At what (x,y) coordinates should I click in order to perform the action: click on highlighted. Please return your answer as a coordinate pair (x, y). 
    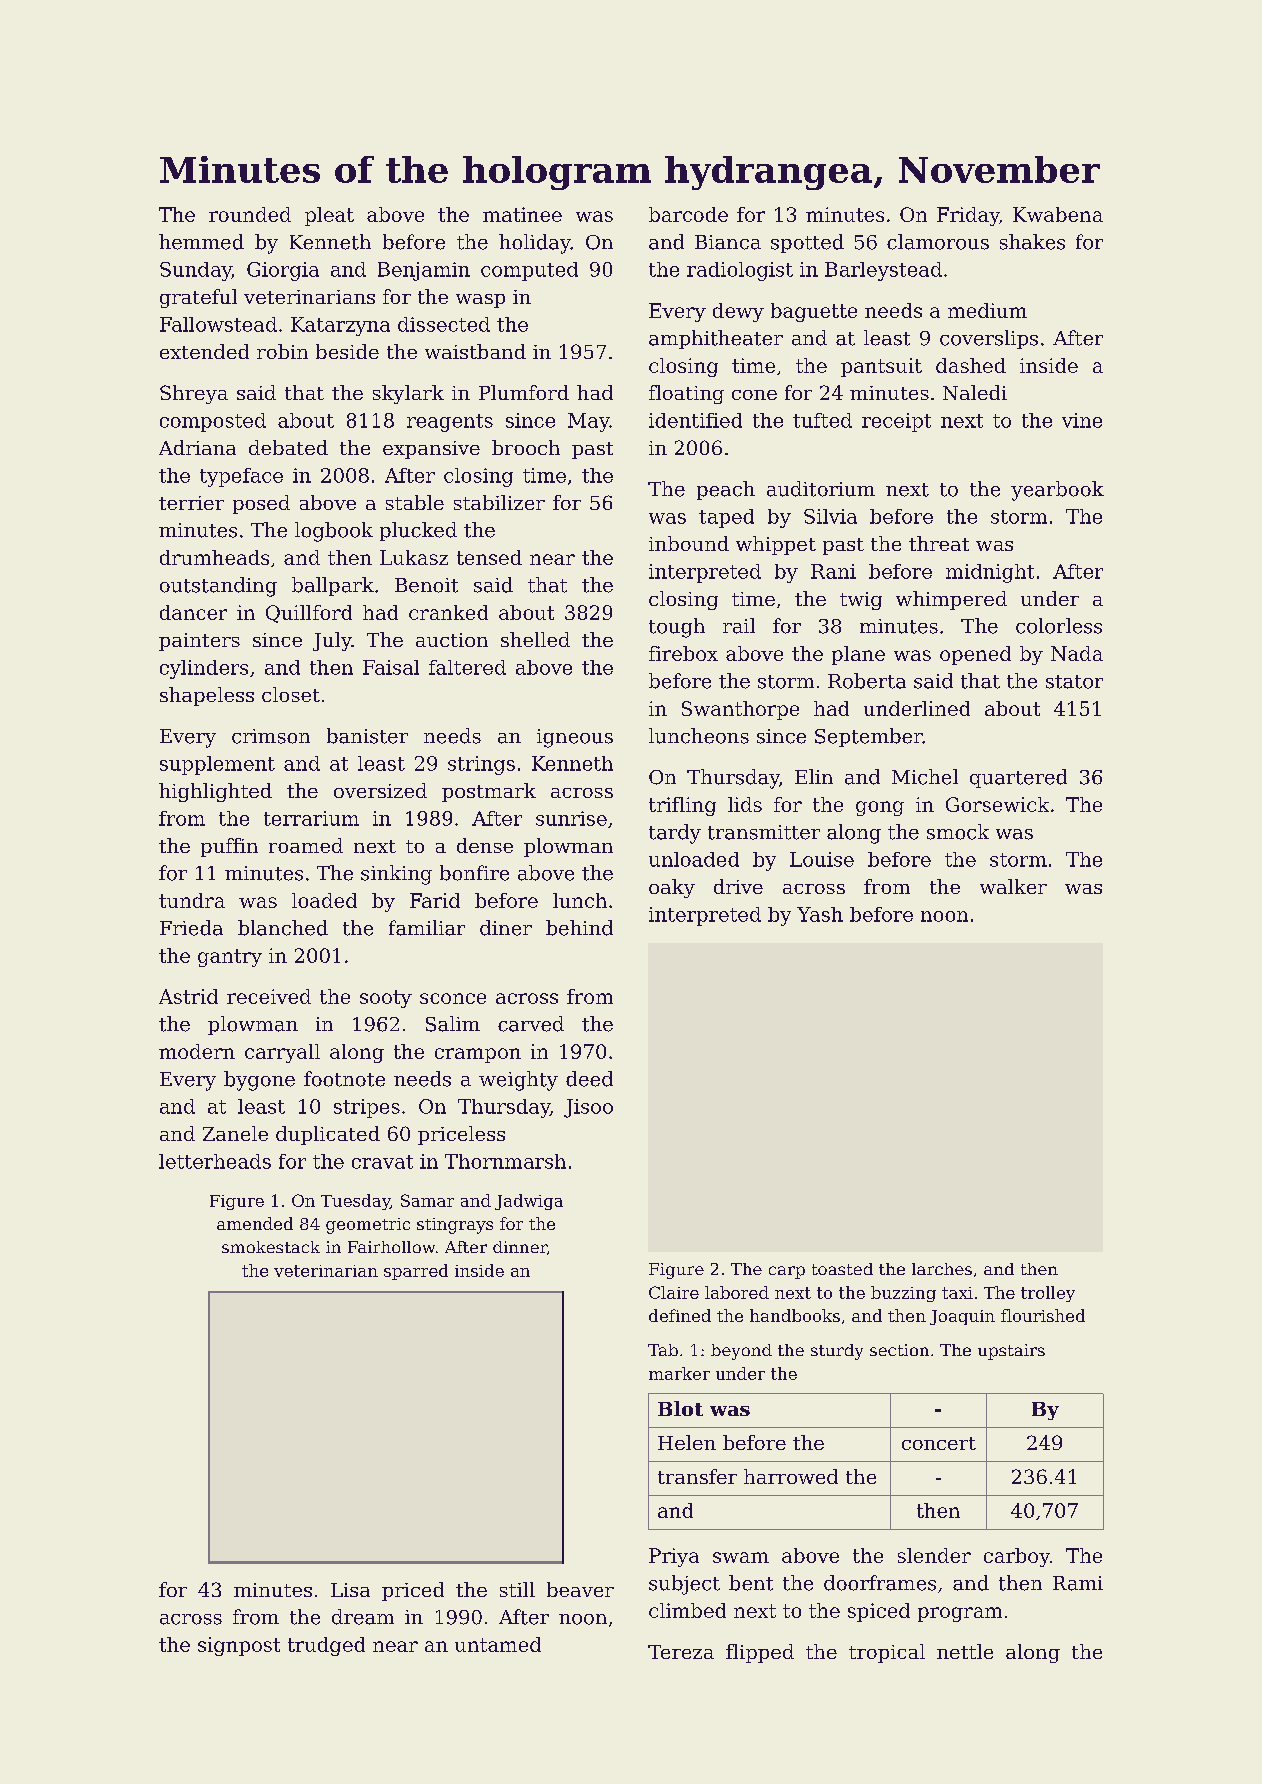
    Looking at the image, I should click on (215, 792).
